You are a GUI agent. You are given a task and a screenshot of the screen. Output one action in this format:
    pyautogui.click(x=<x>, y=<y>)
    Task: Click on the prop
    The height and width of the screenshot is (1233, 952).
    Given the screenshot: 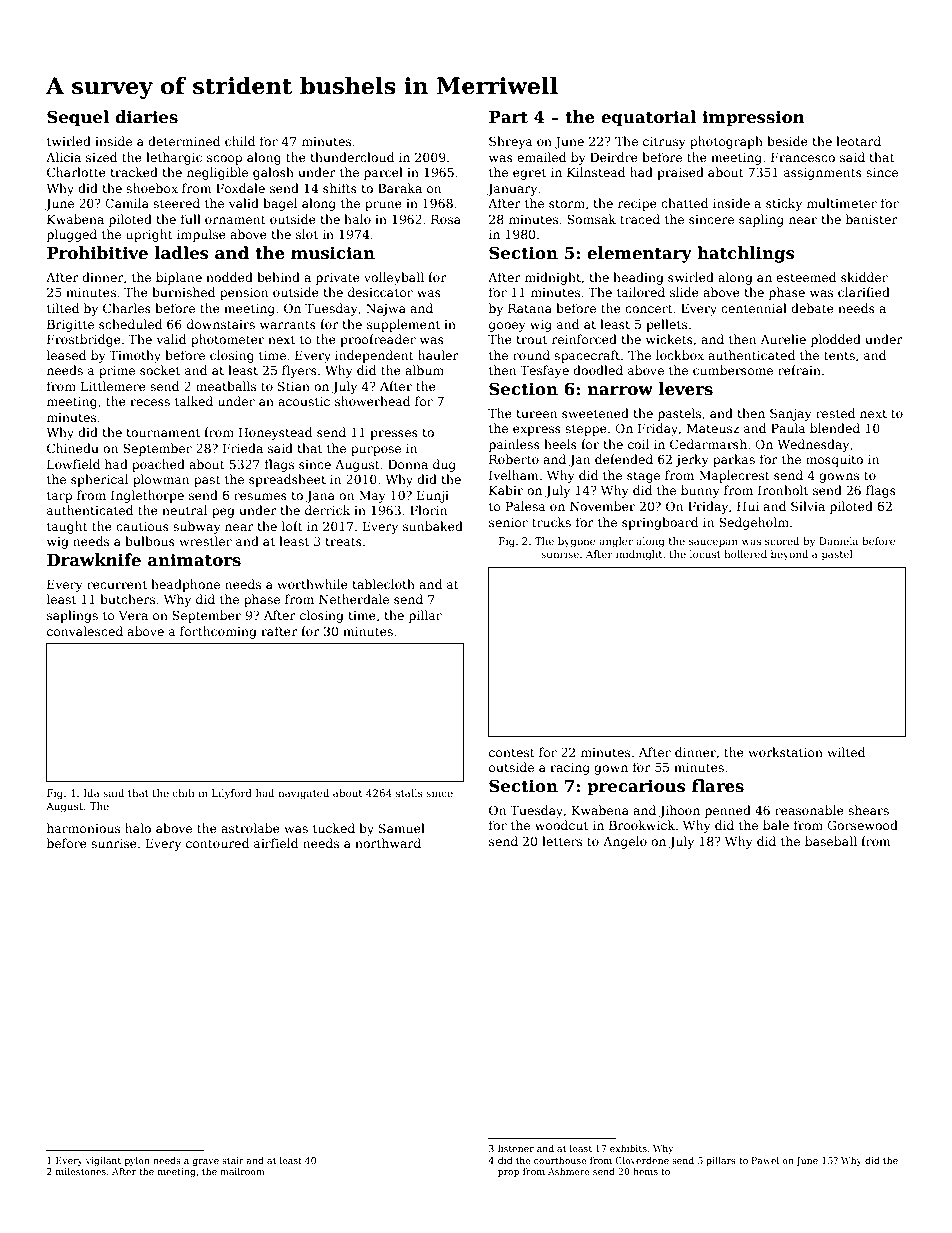 What is the action you would take?
    pyautogui.click(x=508, y=1173)
